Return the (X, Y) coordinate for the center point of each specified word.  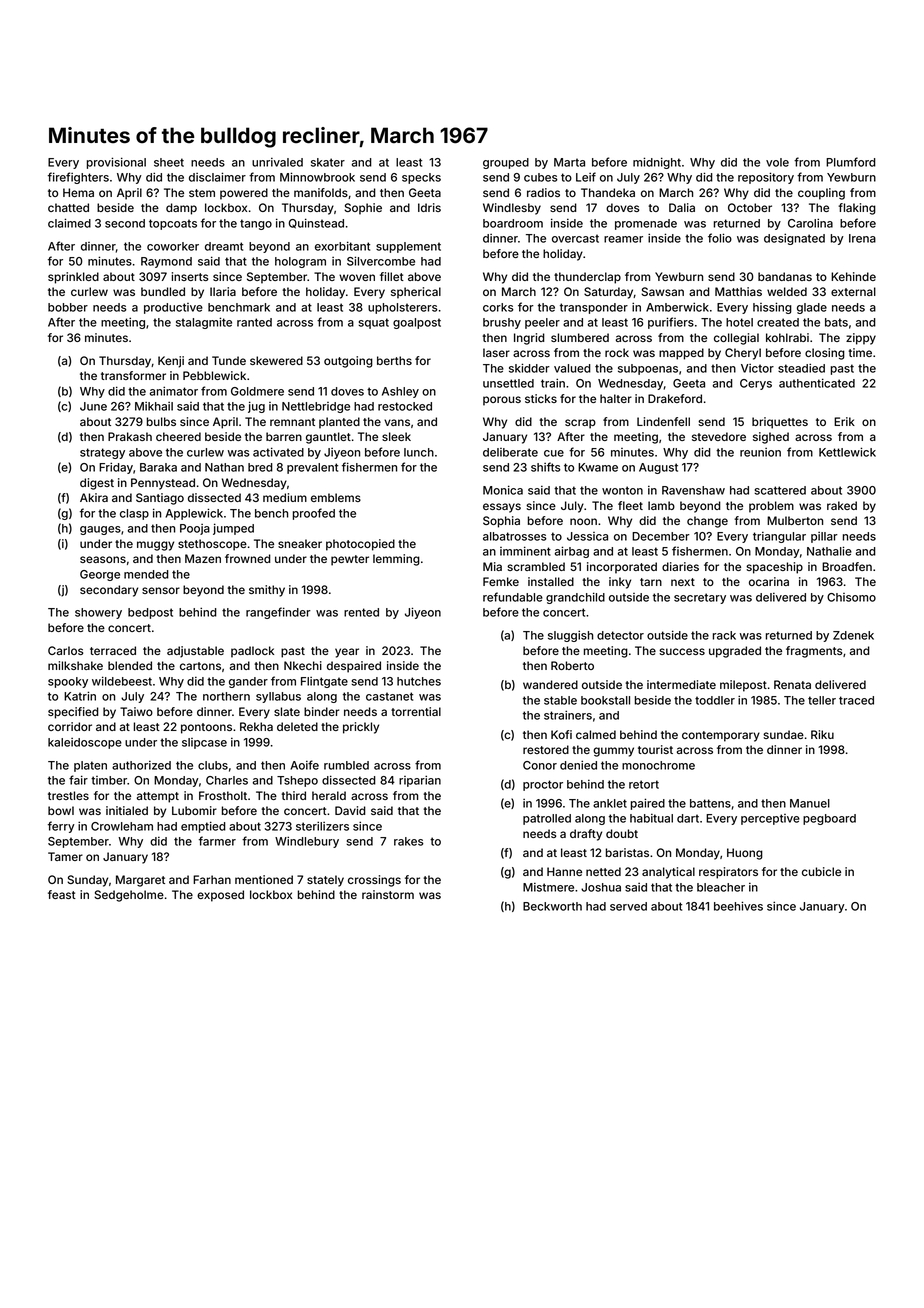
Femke (501, 581)
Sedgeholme (129, 896)
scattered (780, 490)
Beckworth (552, 906)
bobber (68, 307)
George (100, 575)
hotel (739, 322)
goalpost (417, 323)
